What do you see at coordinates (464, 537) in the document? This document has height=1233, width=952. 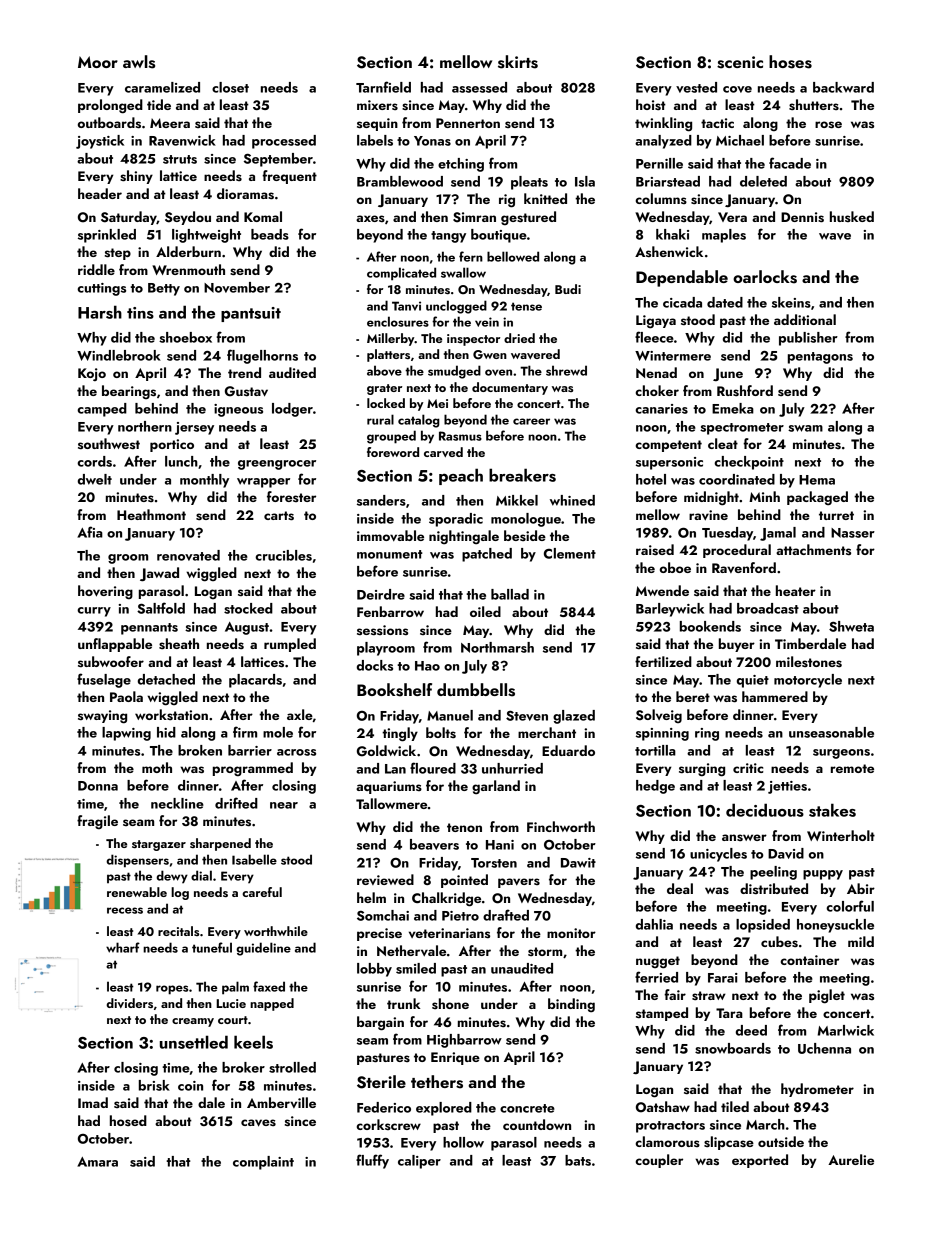 I see `nightingale` at bounding box center [464, 537].
